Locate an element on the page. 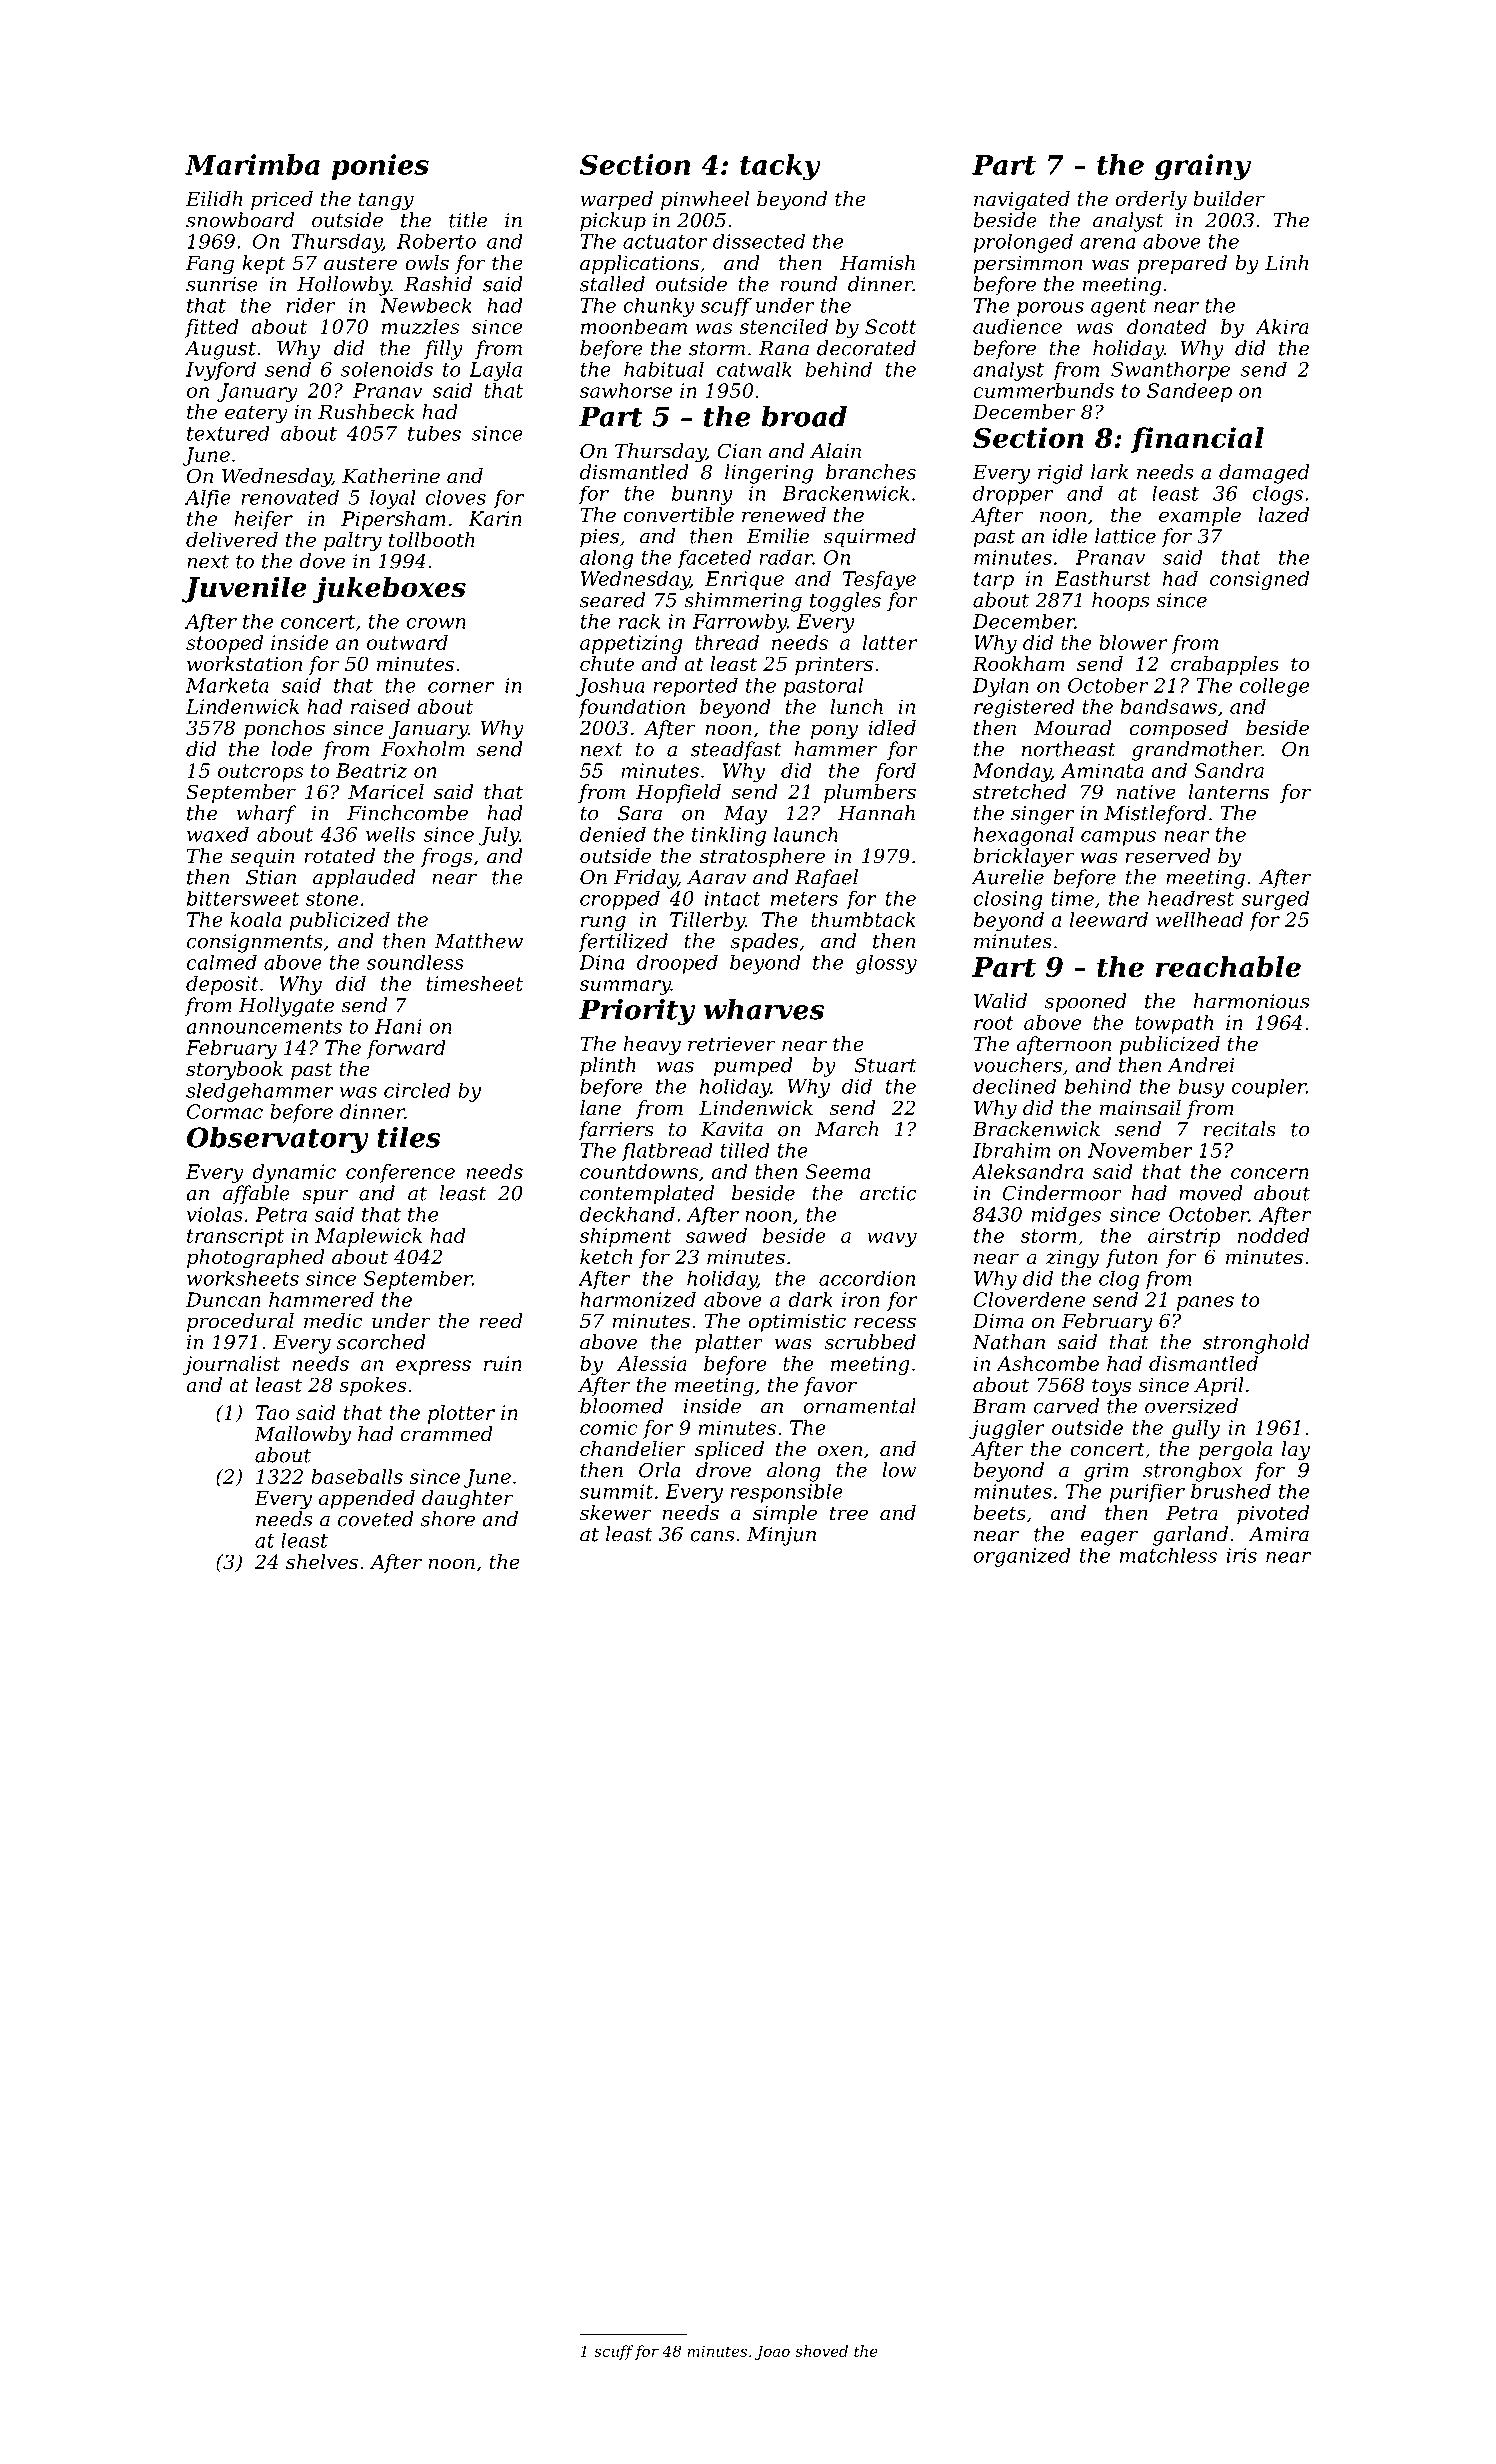 The width and height of the page is (1496, 2464). Amira is located at coordinates (1278, 1534).
